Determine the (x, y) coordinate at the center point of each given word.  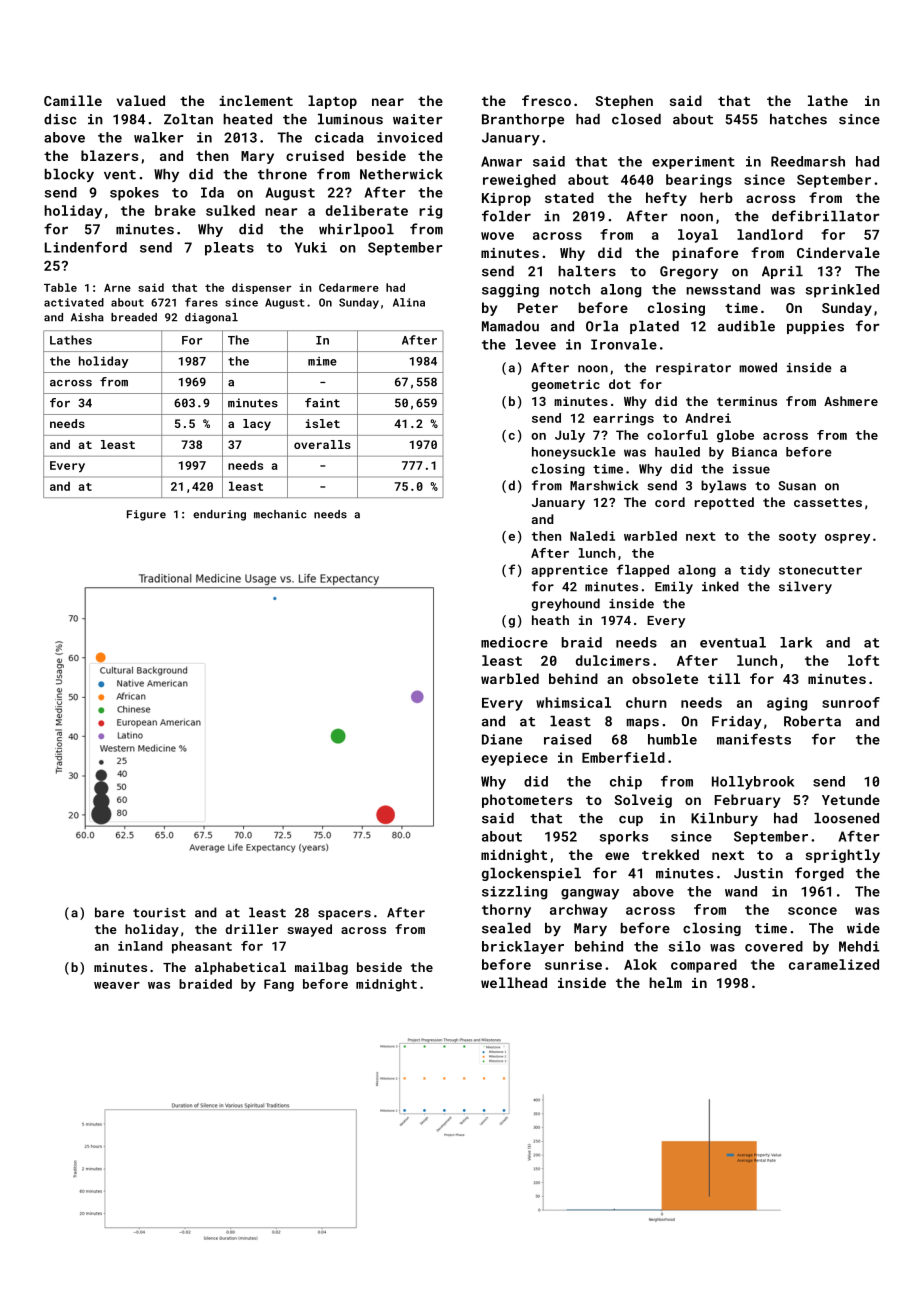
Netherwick (401, 174)
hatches (798, 119)
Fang (279, 985)
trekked (670, 854)
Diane (502, 739)
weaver (117, 985)
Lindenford (86, 247)
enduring (219, 515)
